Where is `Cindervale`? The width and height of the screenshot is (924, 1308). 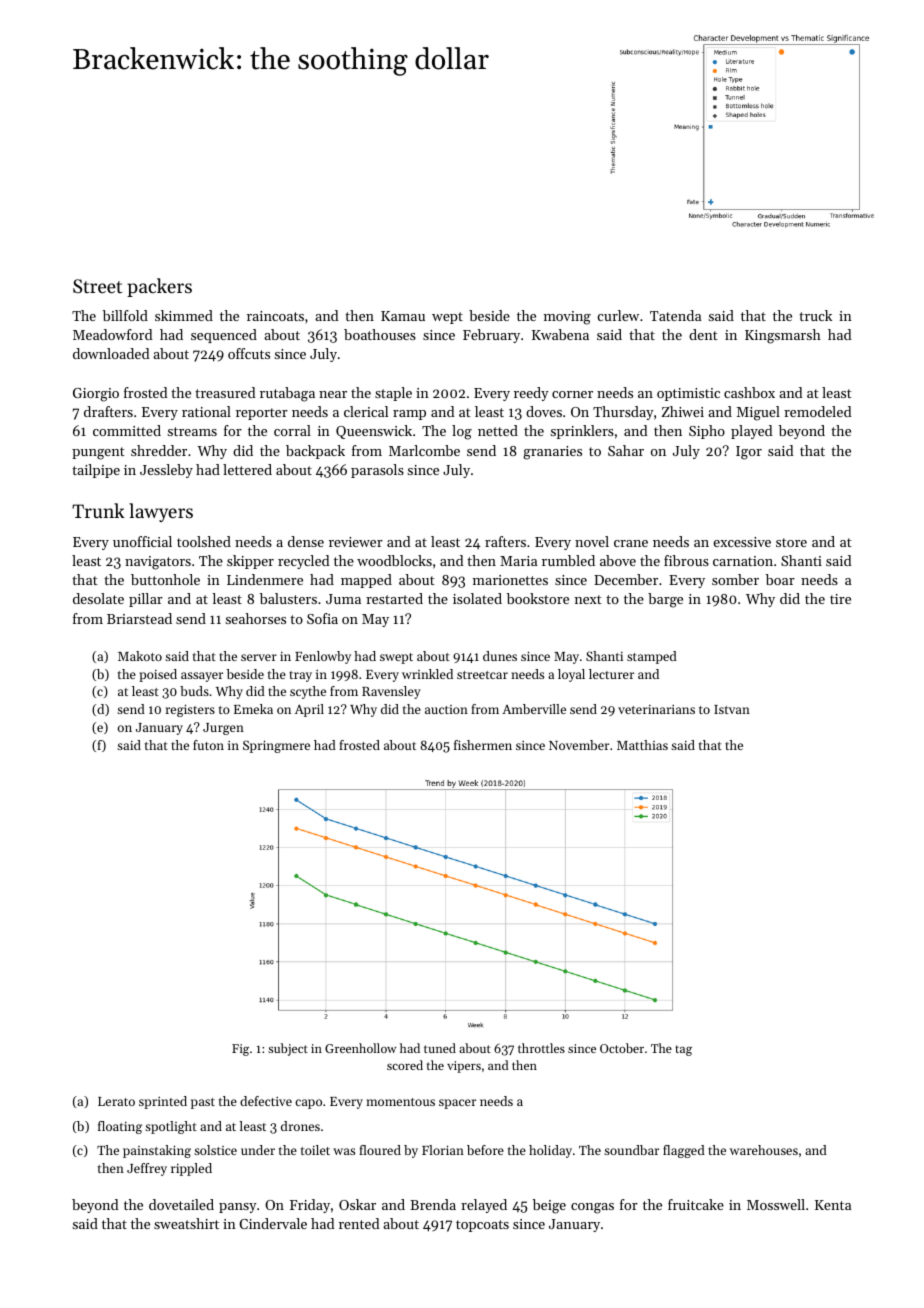 Cindervale is located at coordinates (273, 1223).
